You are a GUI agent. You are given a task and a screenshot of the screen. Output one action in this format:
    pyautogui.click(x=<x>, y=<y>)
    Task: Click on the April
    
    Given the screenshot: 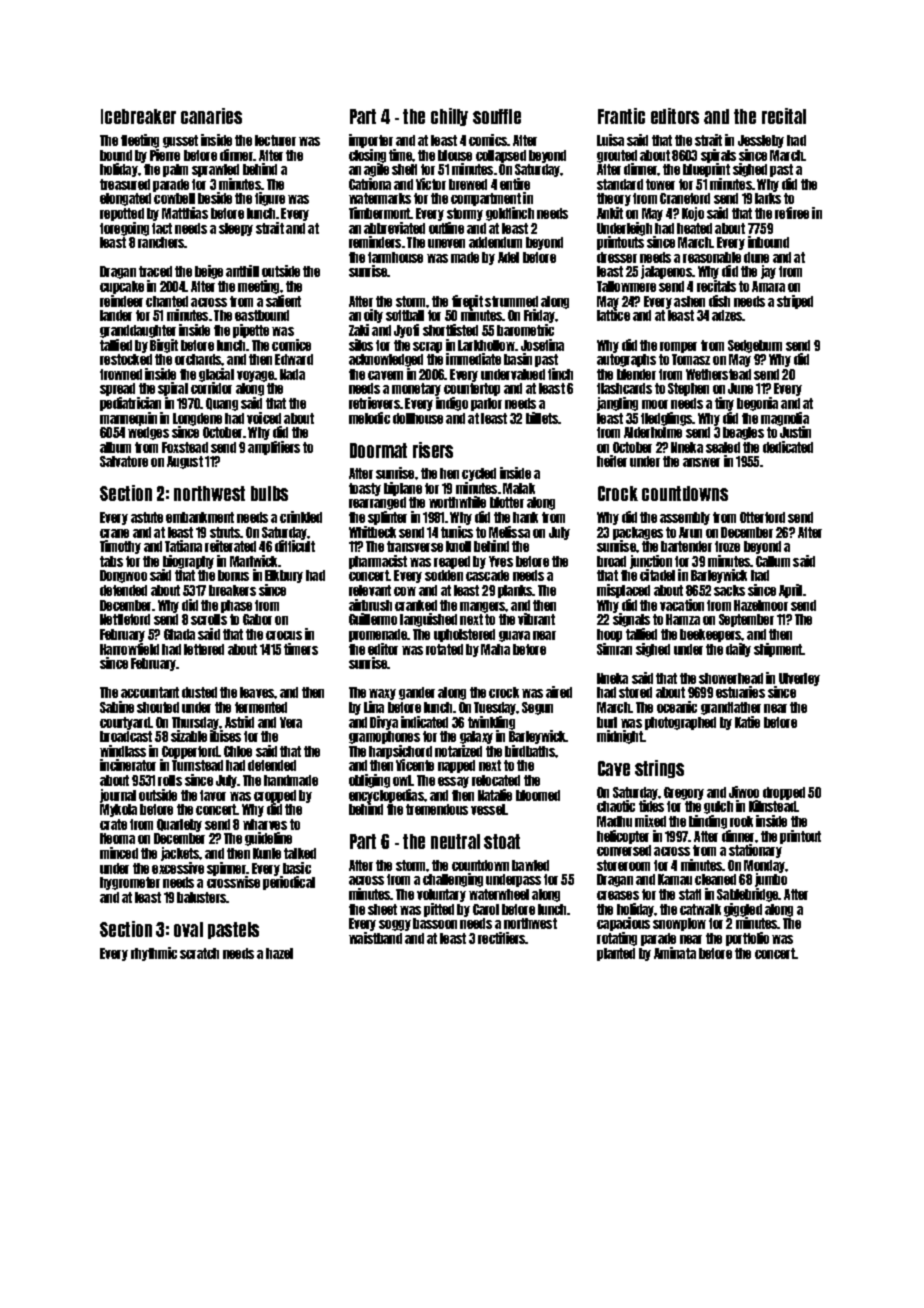 What is the action you would take?
    pyautogui.click(x=790, y=591)
